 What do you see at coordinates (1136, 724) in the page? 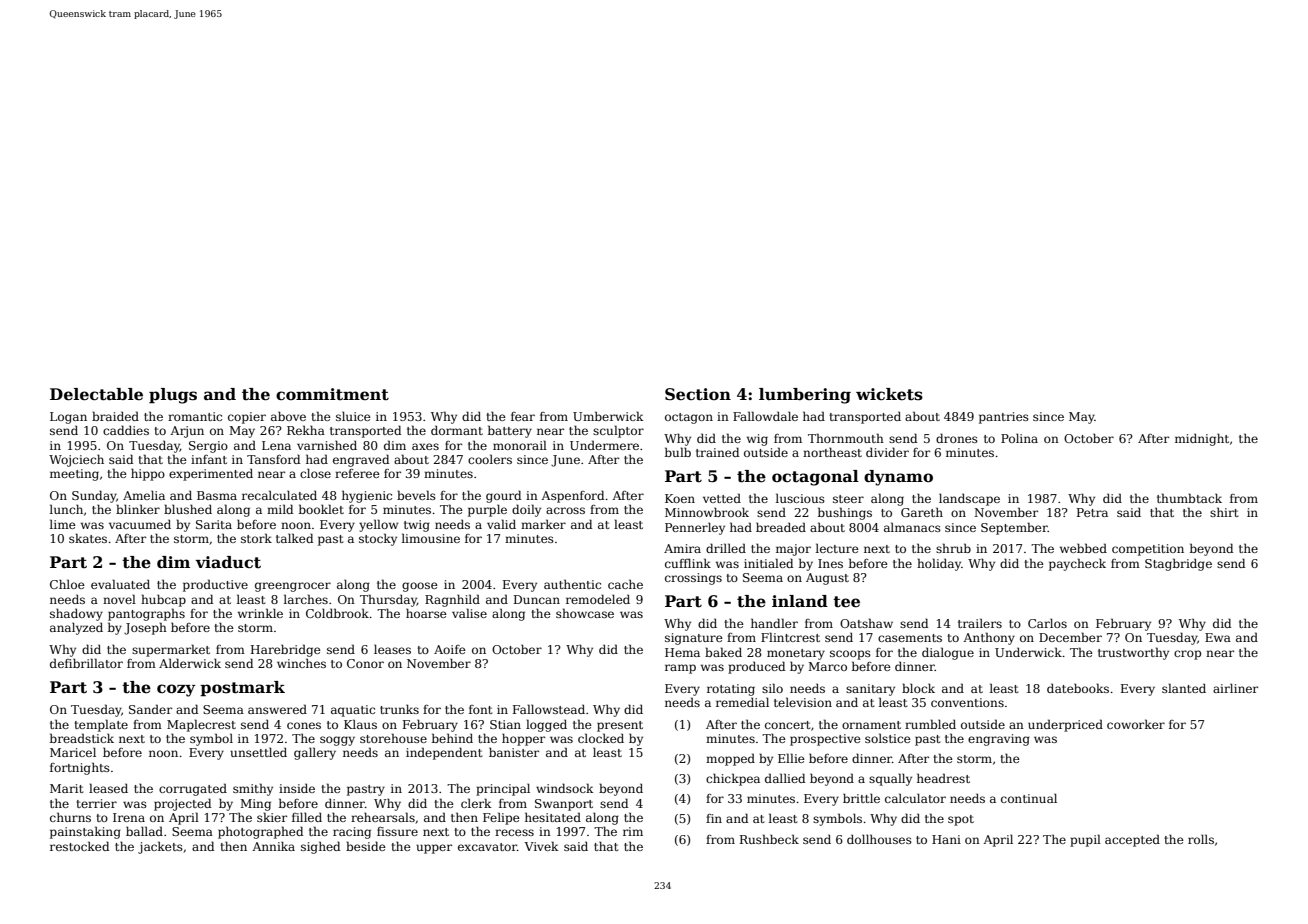
I see `coworker` at bounding box center [1136, 724].
